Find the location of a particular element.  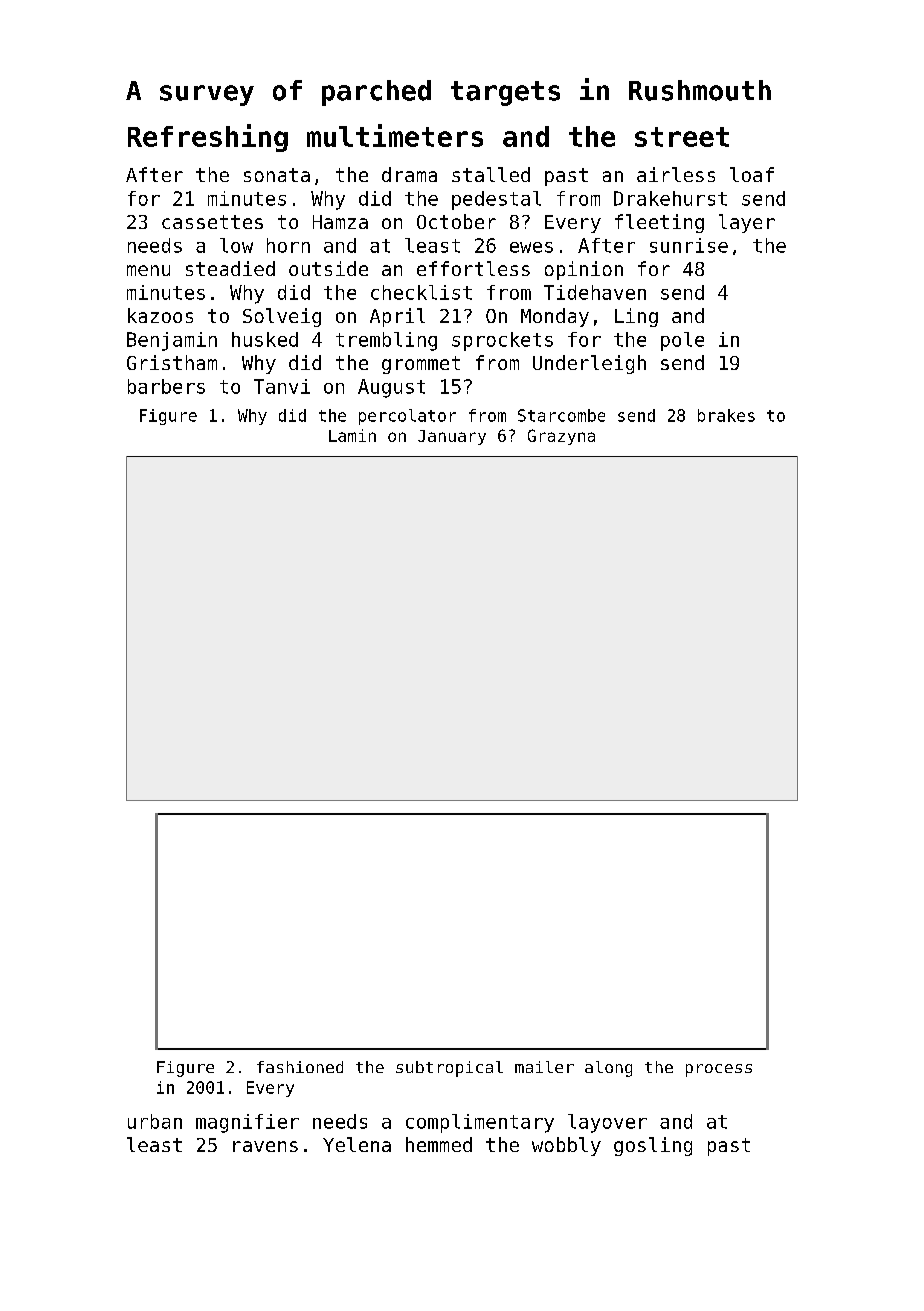

Monday is located at coordinates (555, 317).
